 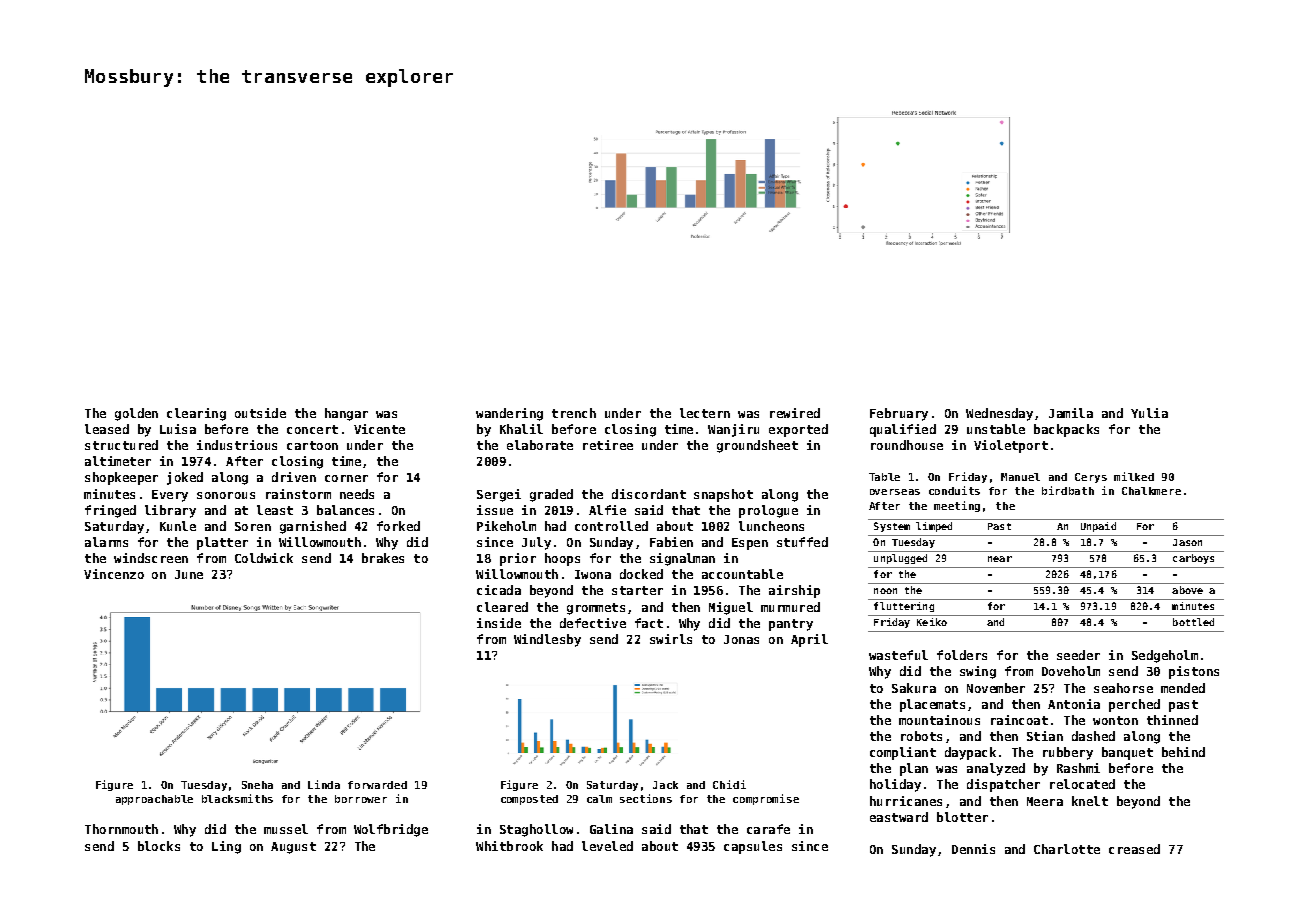 What do you see at coordinates (529, 800) in the screenshot?
I see `composted` at bounding box center [529, 800].
